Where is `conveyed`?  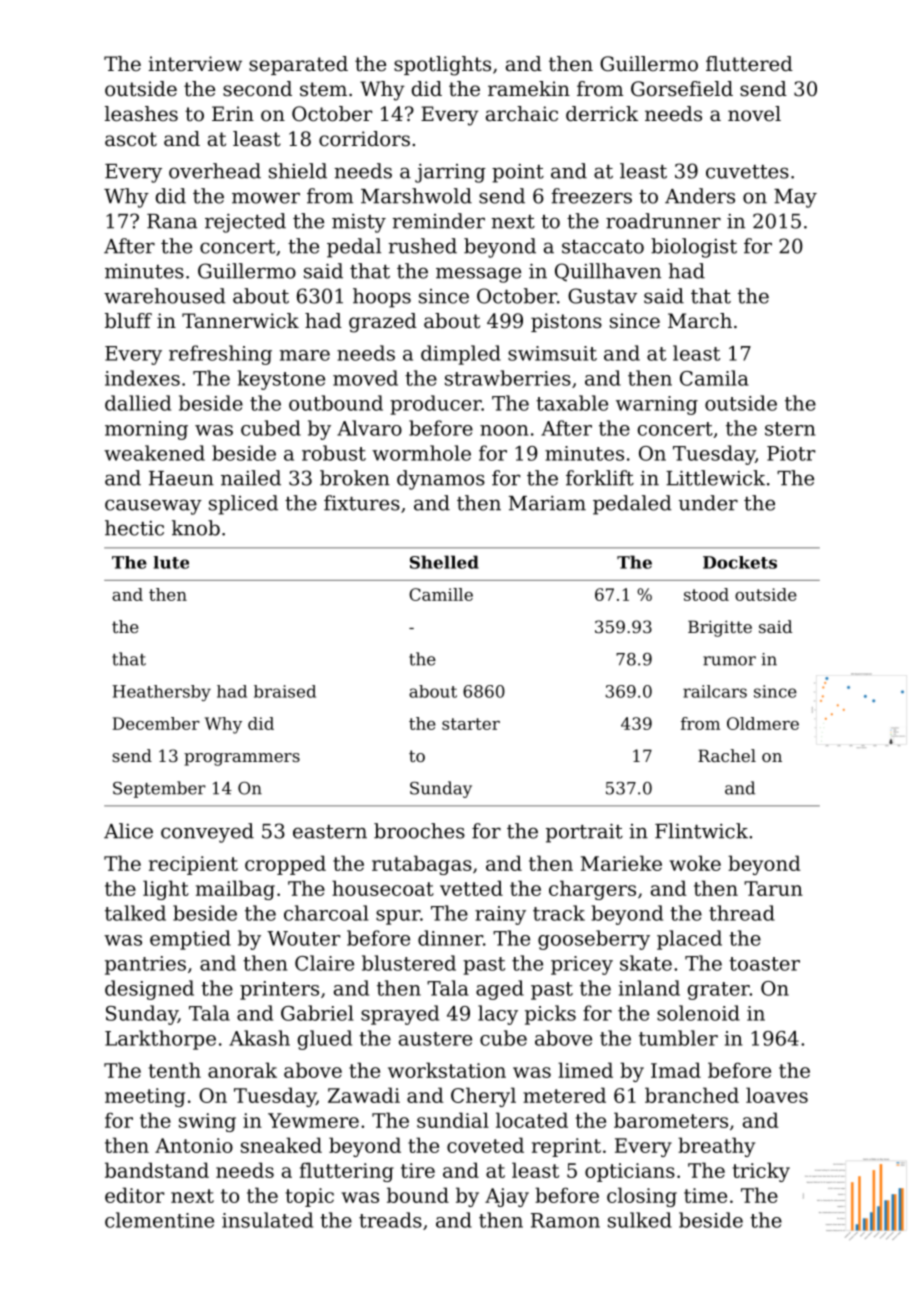
conveyed is located at coordinates (207, 833).
